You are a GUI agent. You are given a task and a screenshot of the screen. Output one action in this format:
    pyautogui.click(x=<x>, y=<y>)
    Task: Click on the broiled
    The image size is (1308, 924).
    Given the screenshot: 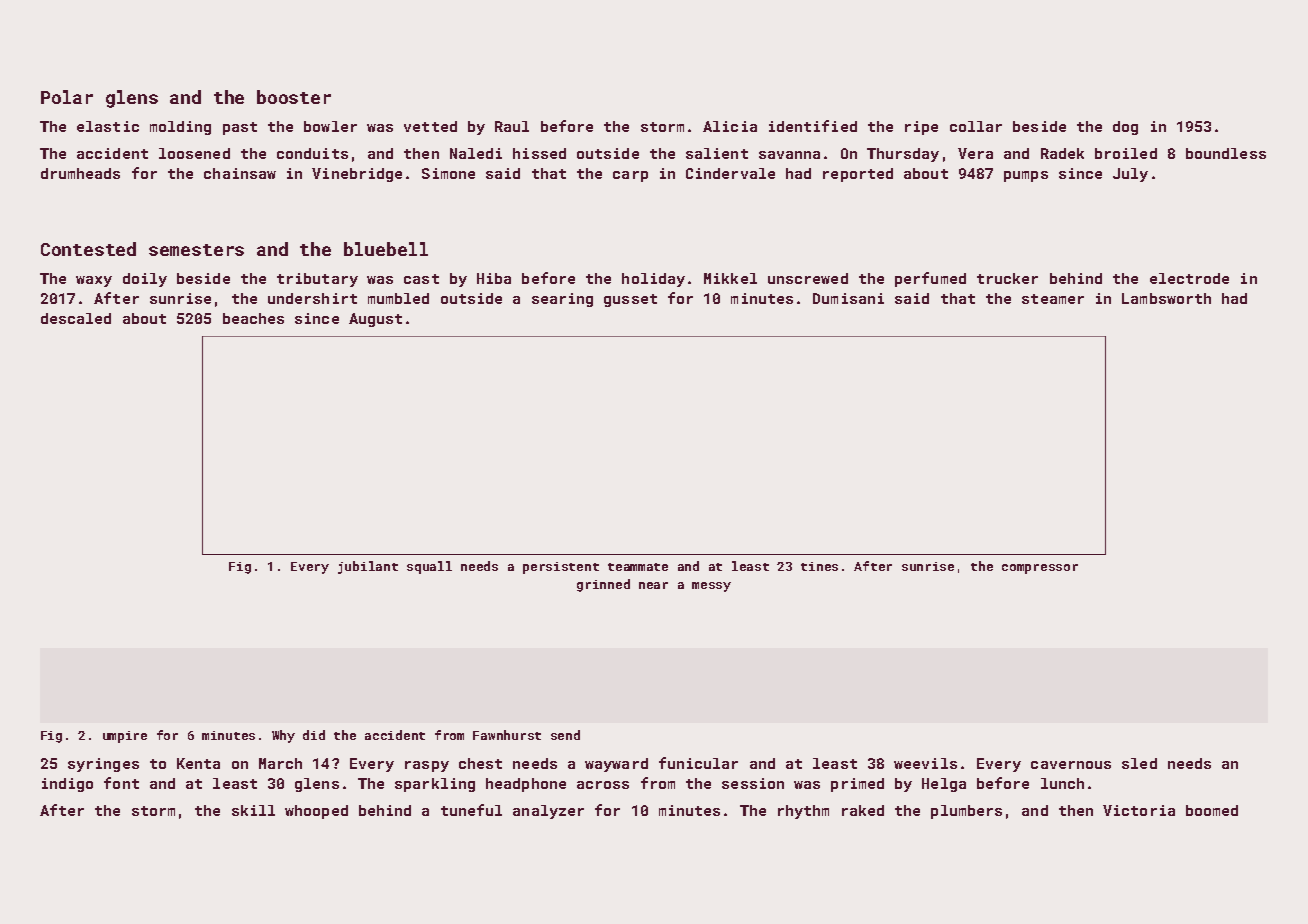 What is the action you would take?
    pyautogui.click(x=1126, y=153)
